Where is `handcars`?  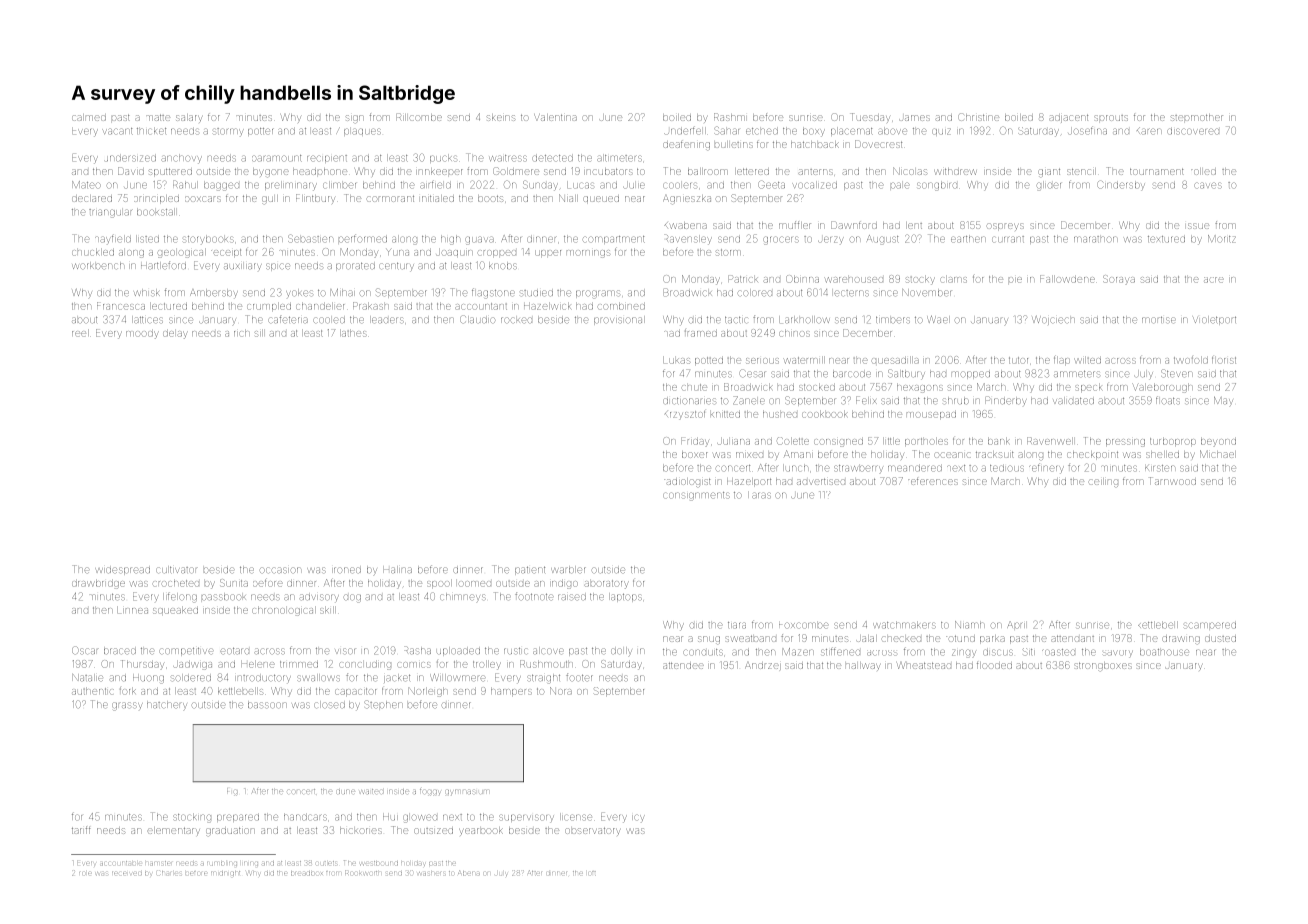 handcars is located at coordinates (305, 817).
